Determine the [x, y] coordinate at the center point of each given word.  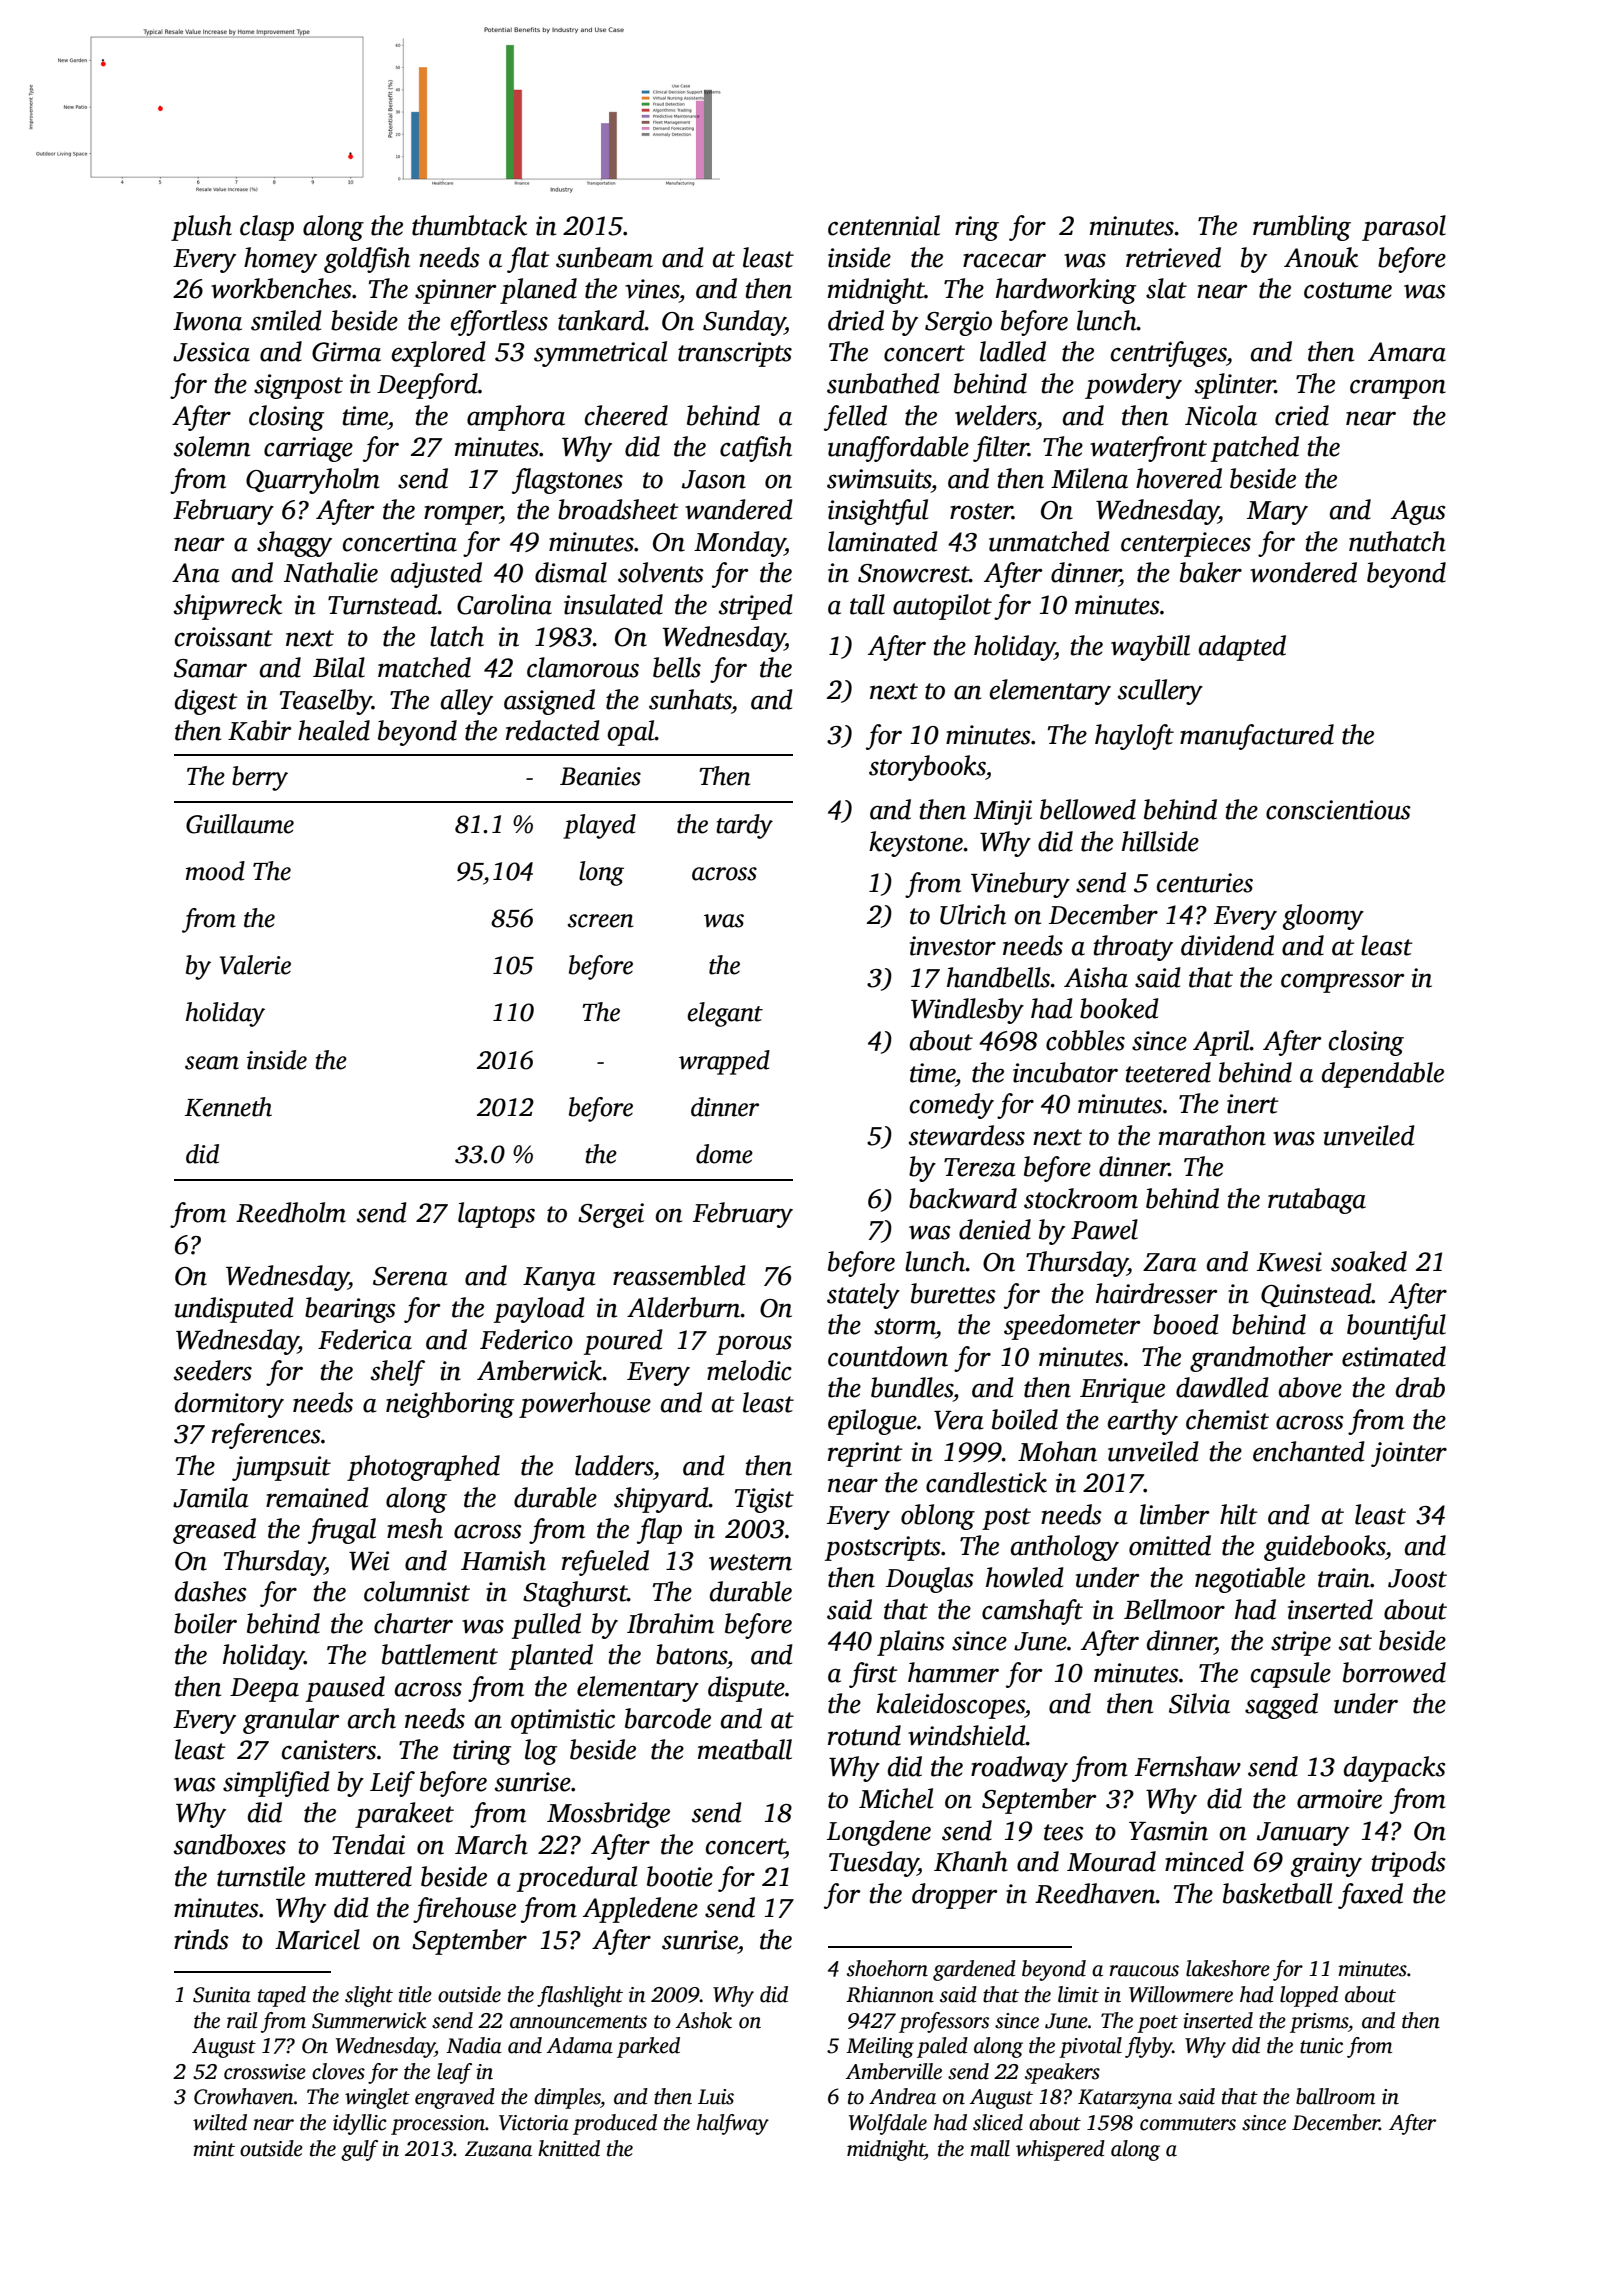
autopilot [942, 607]
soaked [1369, 1261]
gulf [359, 2150]
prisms [1319, 2023]
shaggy [294, 544]
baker [1211, 572]
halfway [732, 2124]
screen [601, 921]
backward [963, 1198]
